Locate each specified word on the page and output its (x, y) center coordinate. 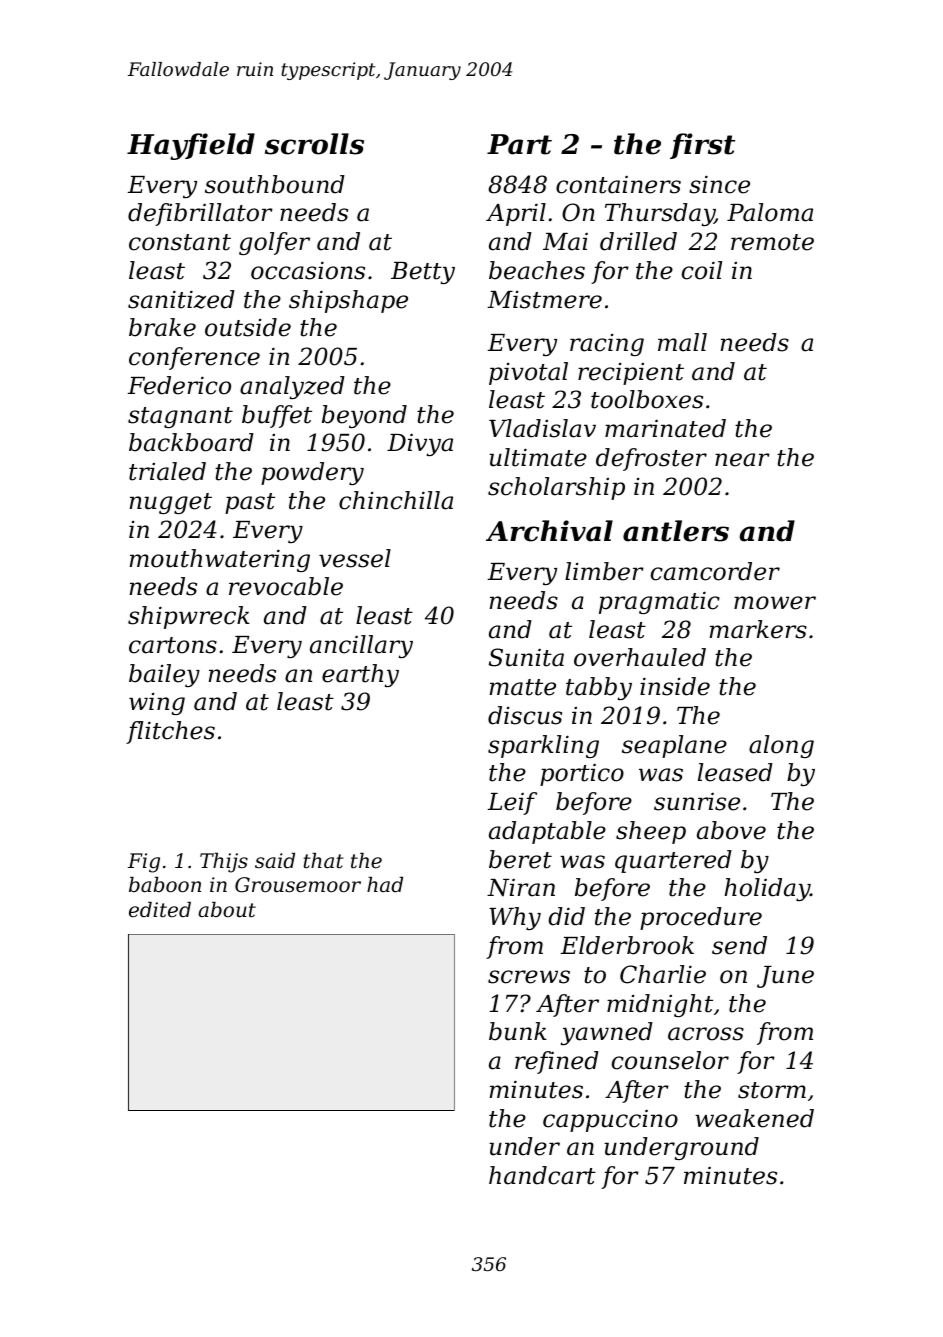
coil (702, 270)
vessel (355, 558)
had (385, 884)
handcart (542, 1175)
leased (735, 772)
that (324, 861)
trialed (167, 471)
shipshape (348, 301)
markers (758, 629)
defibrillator (200, 214)
